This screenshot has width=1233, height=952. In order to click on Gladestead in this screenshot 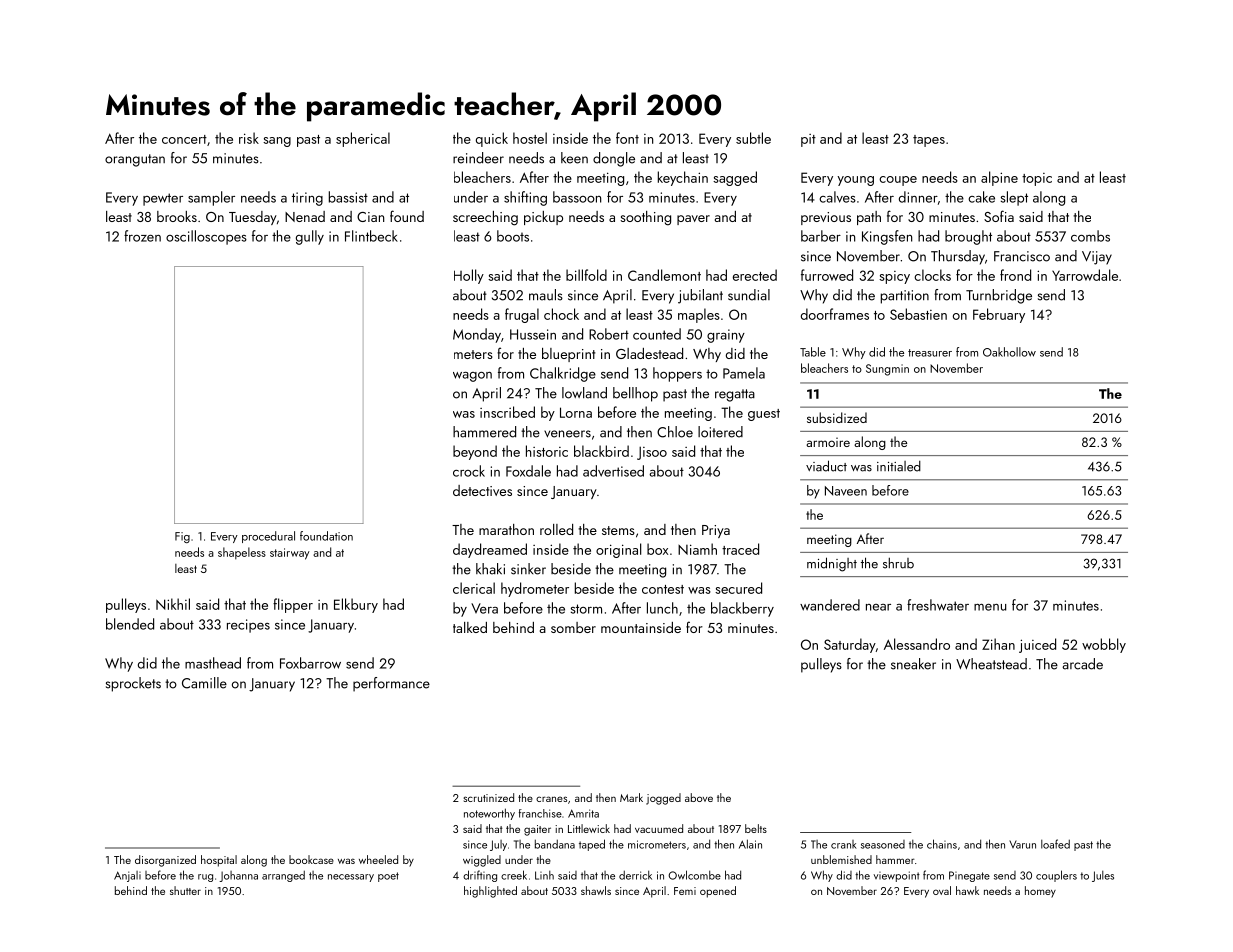, I will do `click(649, 353)`.
